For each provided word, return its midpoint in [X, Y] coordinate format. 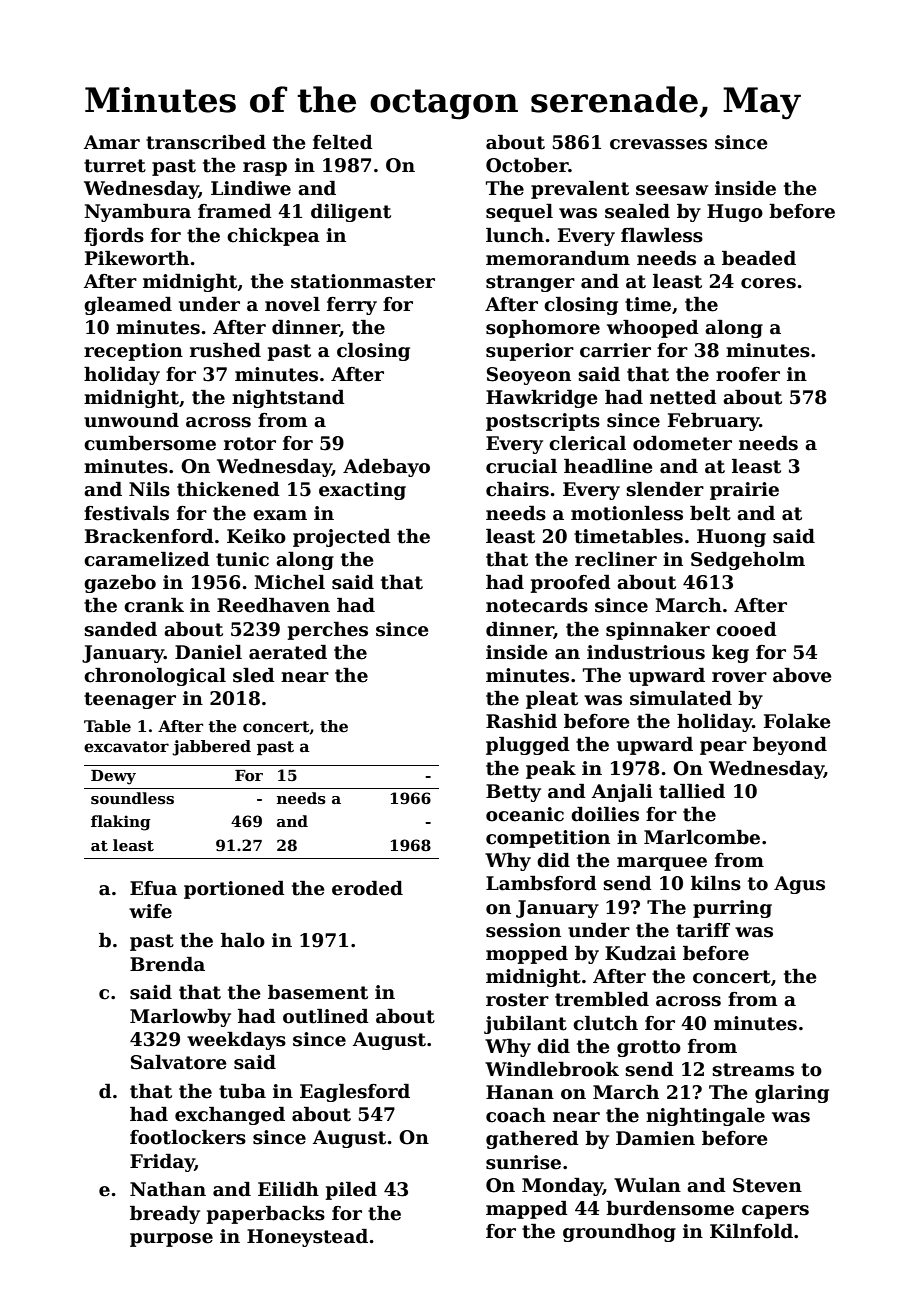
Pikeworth [137, 258]
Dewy [113, 777]
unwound [131, 420]
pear [723, 748]
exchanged [230, 1116]
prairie [744, 491]
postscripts [543, 422]
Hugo [735, 213]
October [527, 165]
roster [517, 1000]
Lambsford [541, 883]
